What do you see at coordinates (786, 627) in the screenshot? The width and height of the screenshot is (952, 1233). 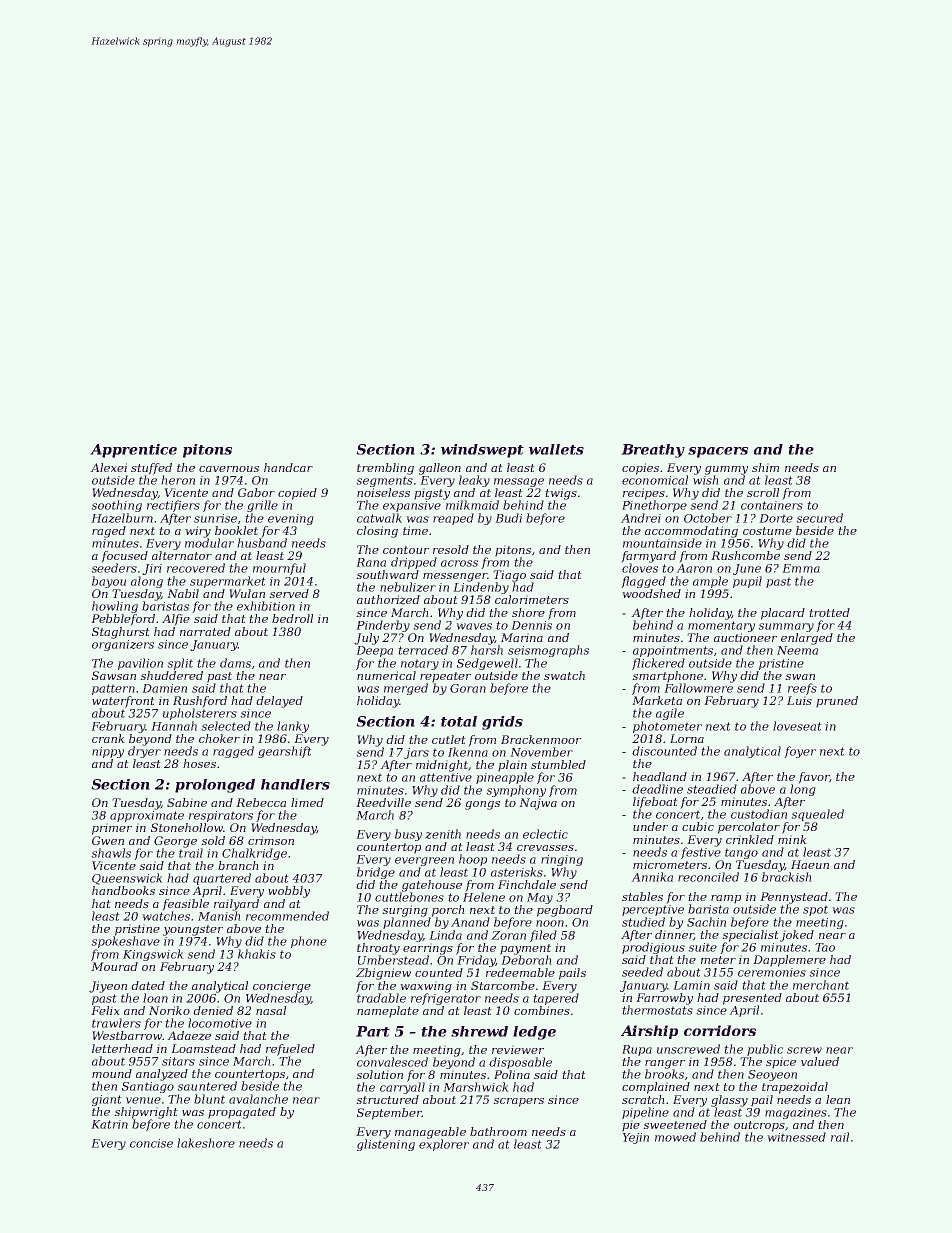 I see `summary` at bounding box center [786, 627].
